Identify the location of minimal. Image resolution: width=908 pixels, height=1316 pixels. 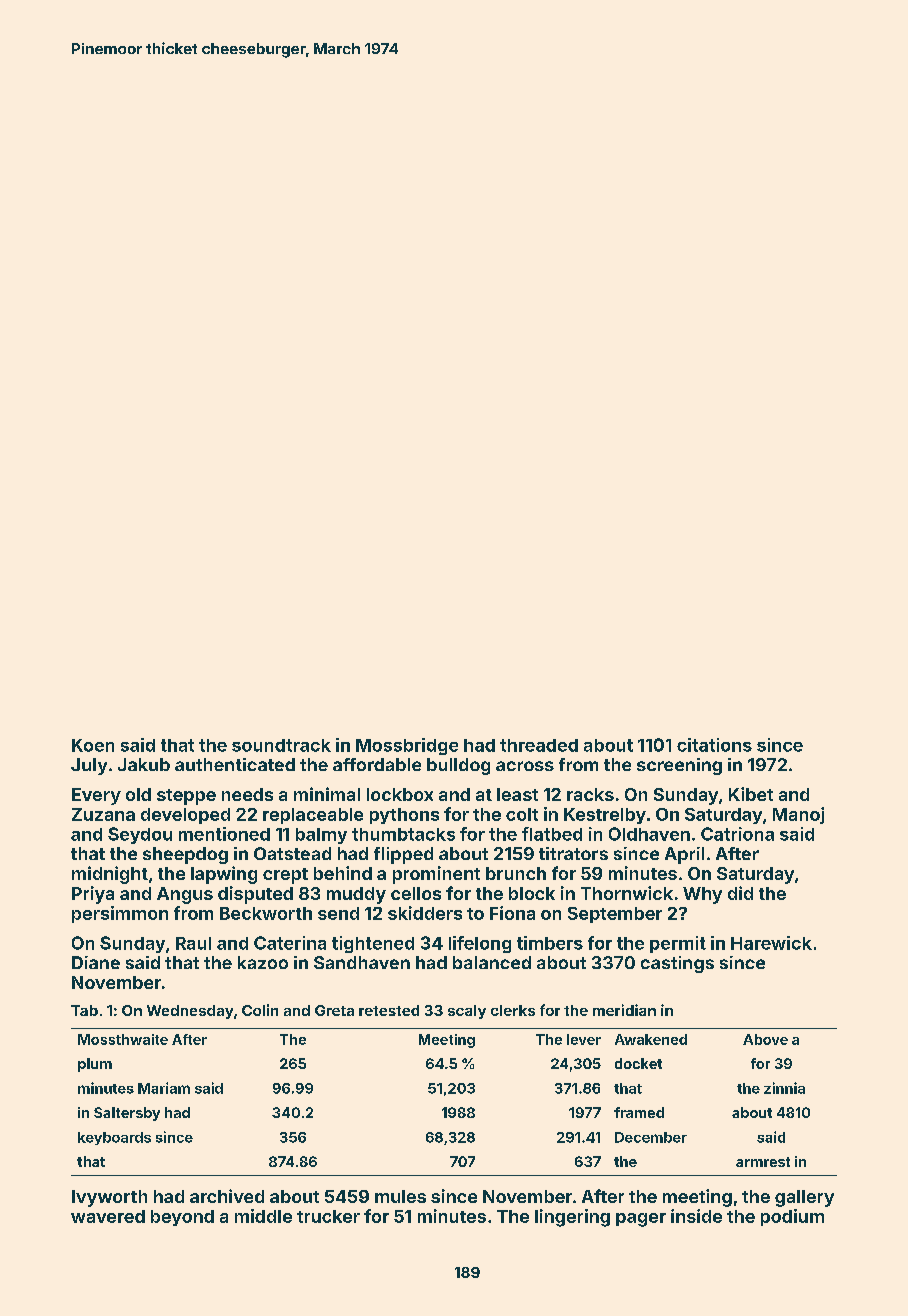
(327, 794).
